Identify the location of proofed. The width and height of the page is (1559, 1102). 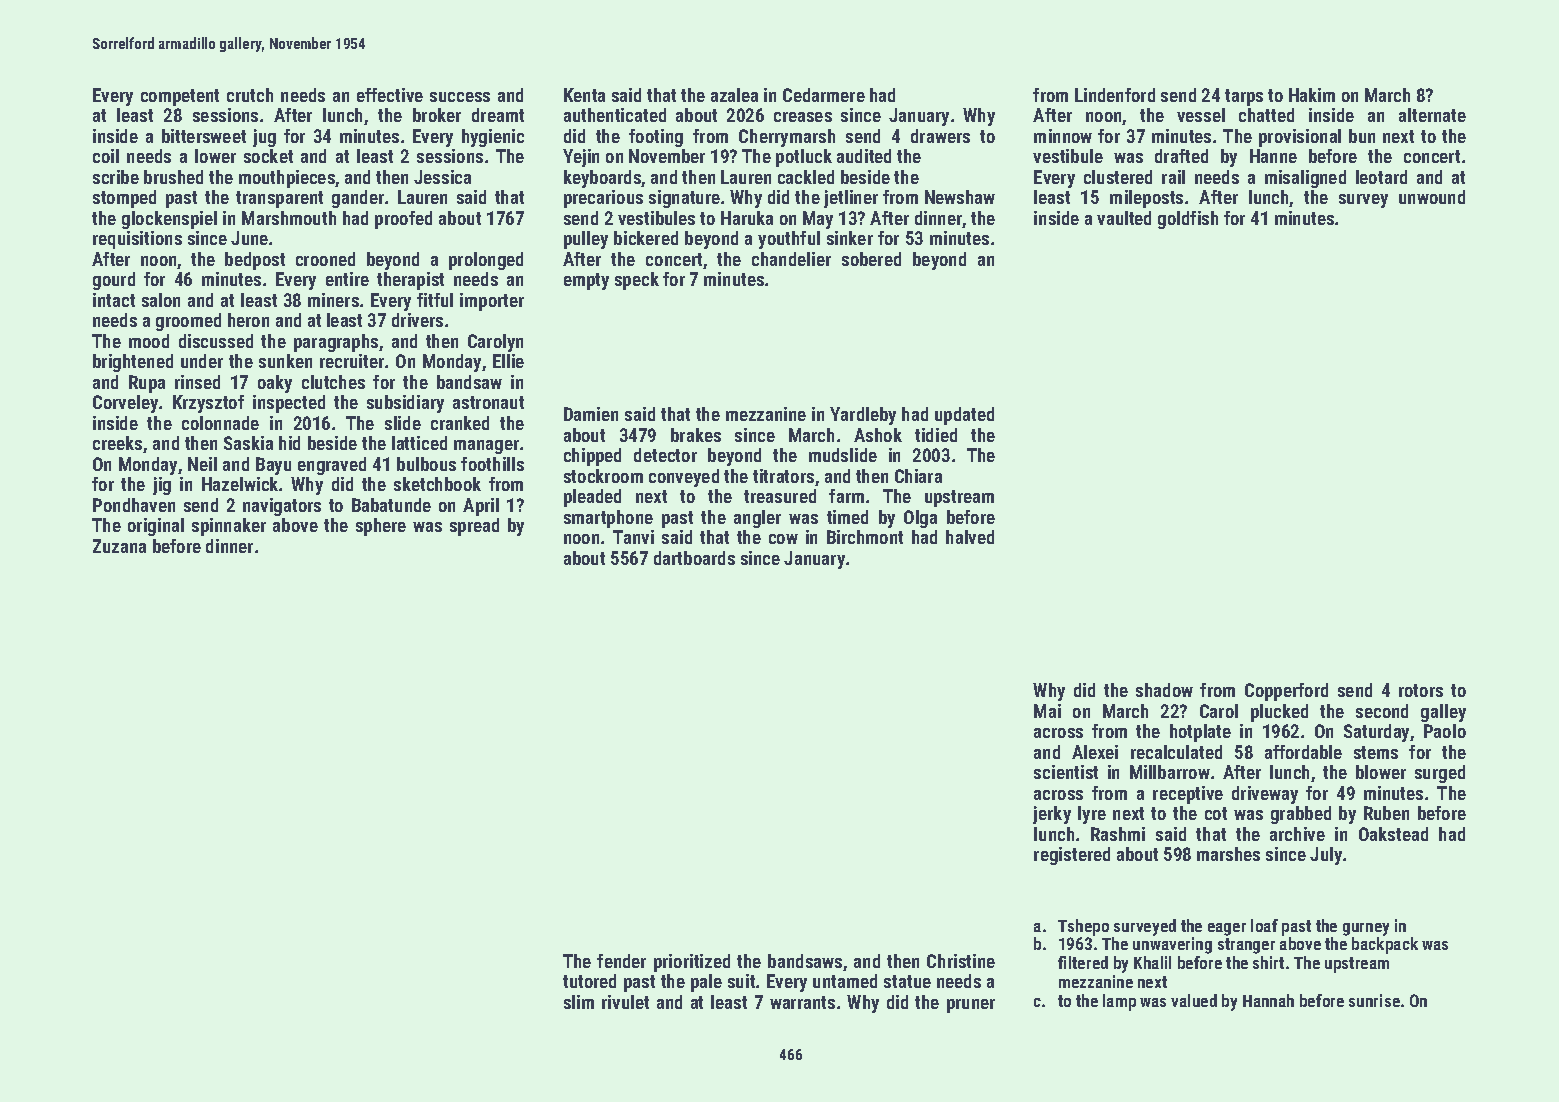
(403, 220).
